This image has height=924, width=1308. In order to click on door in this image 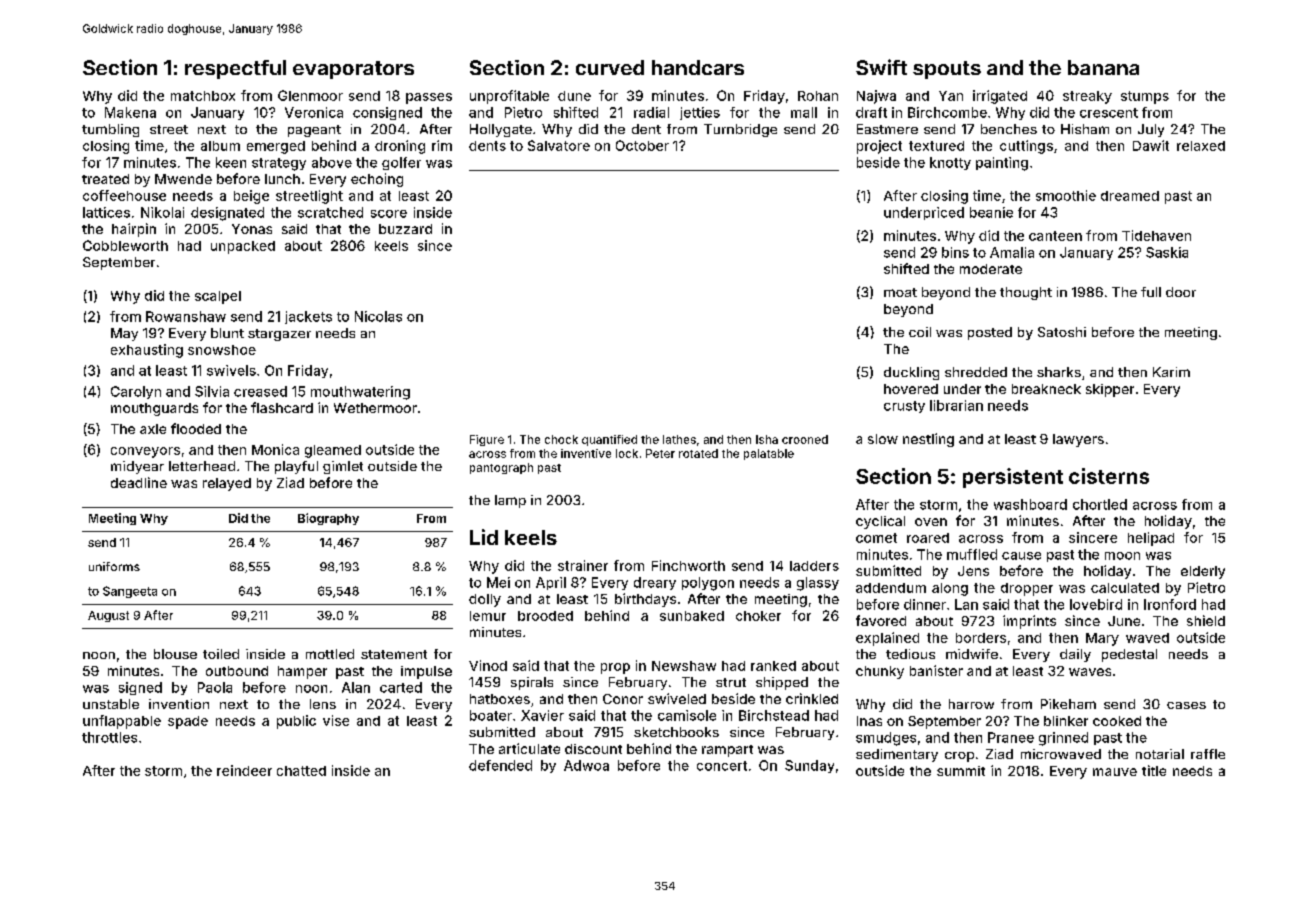, I will do `click(1181, 292)`.
